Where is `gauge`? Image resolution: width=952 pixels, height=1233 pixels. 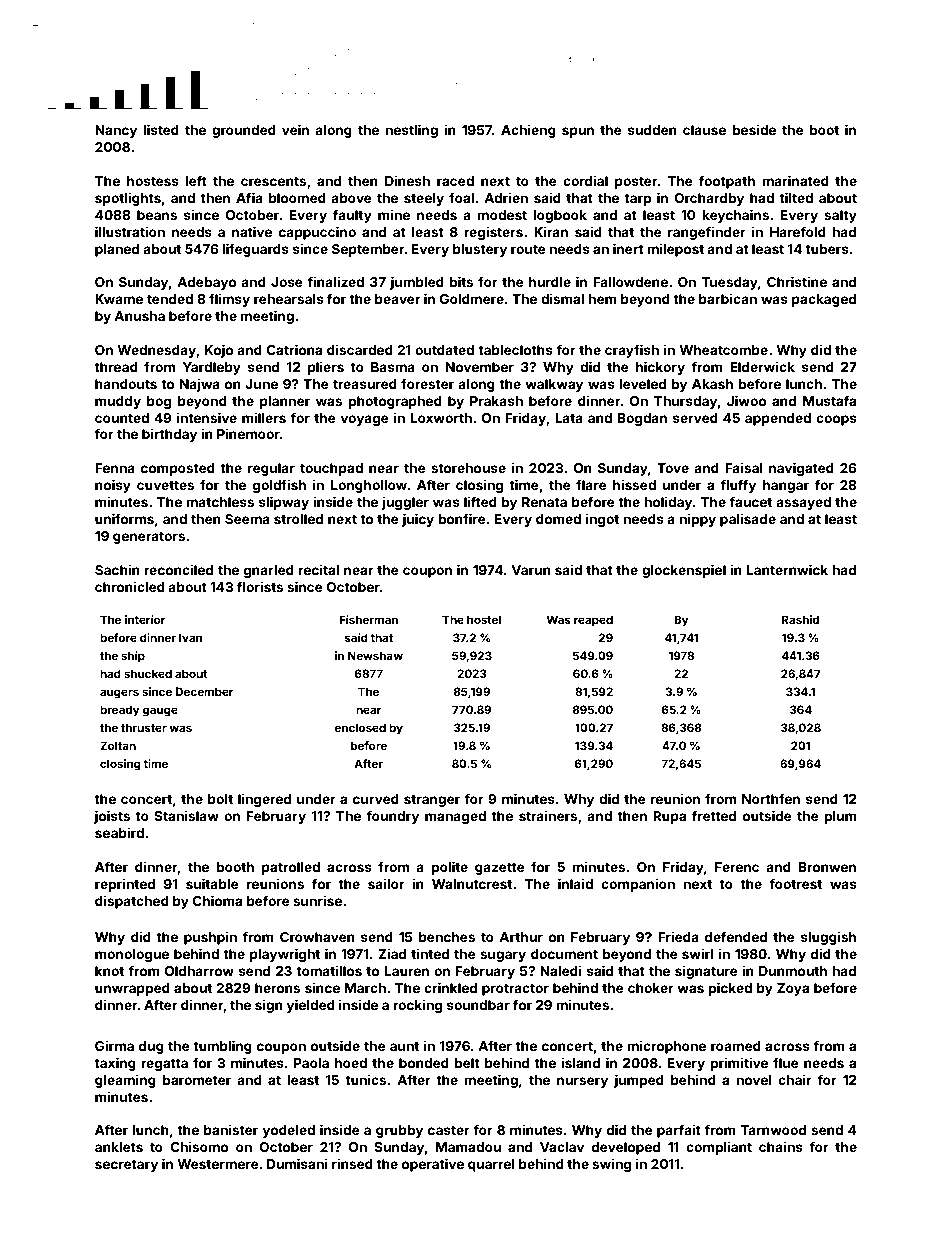 gauge is located at coordinates (160, 712).
